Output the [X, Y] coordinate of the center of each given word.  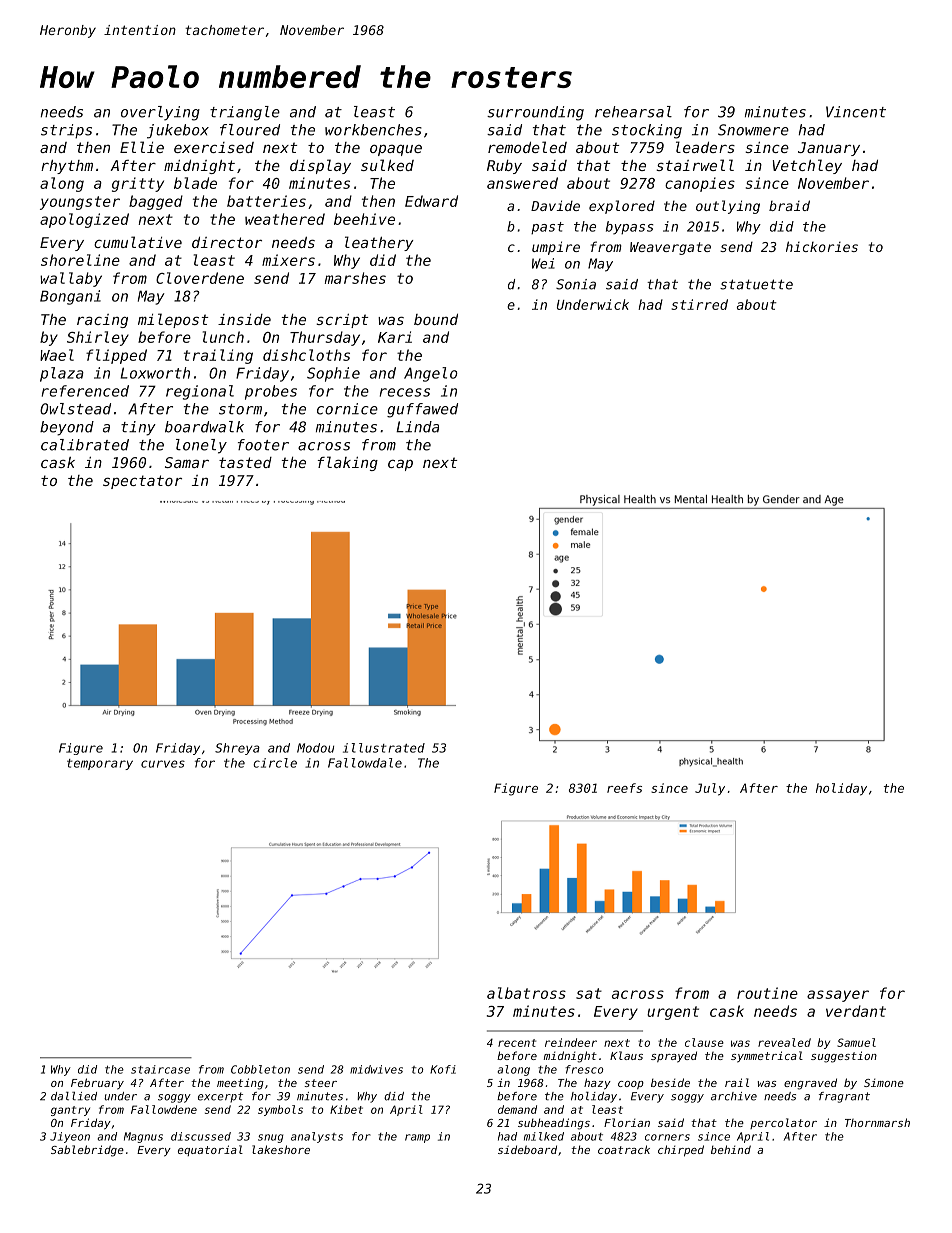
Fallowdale [365, 763]
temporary [100, 764]
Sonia [576, 284]
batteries [266, 201]
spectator [142, 482]
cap [400, 465]
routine [767, 993]
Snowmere [753, 130]
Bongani [70, 297]
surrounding [535, 113]
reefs [624, 788]
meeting [240, 1084]
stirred [700, 304]
